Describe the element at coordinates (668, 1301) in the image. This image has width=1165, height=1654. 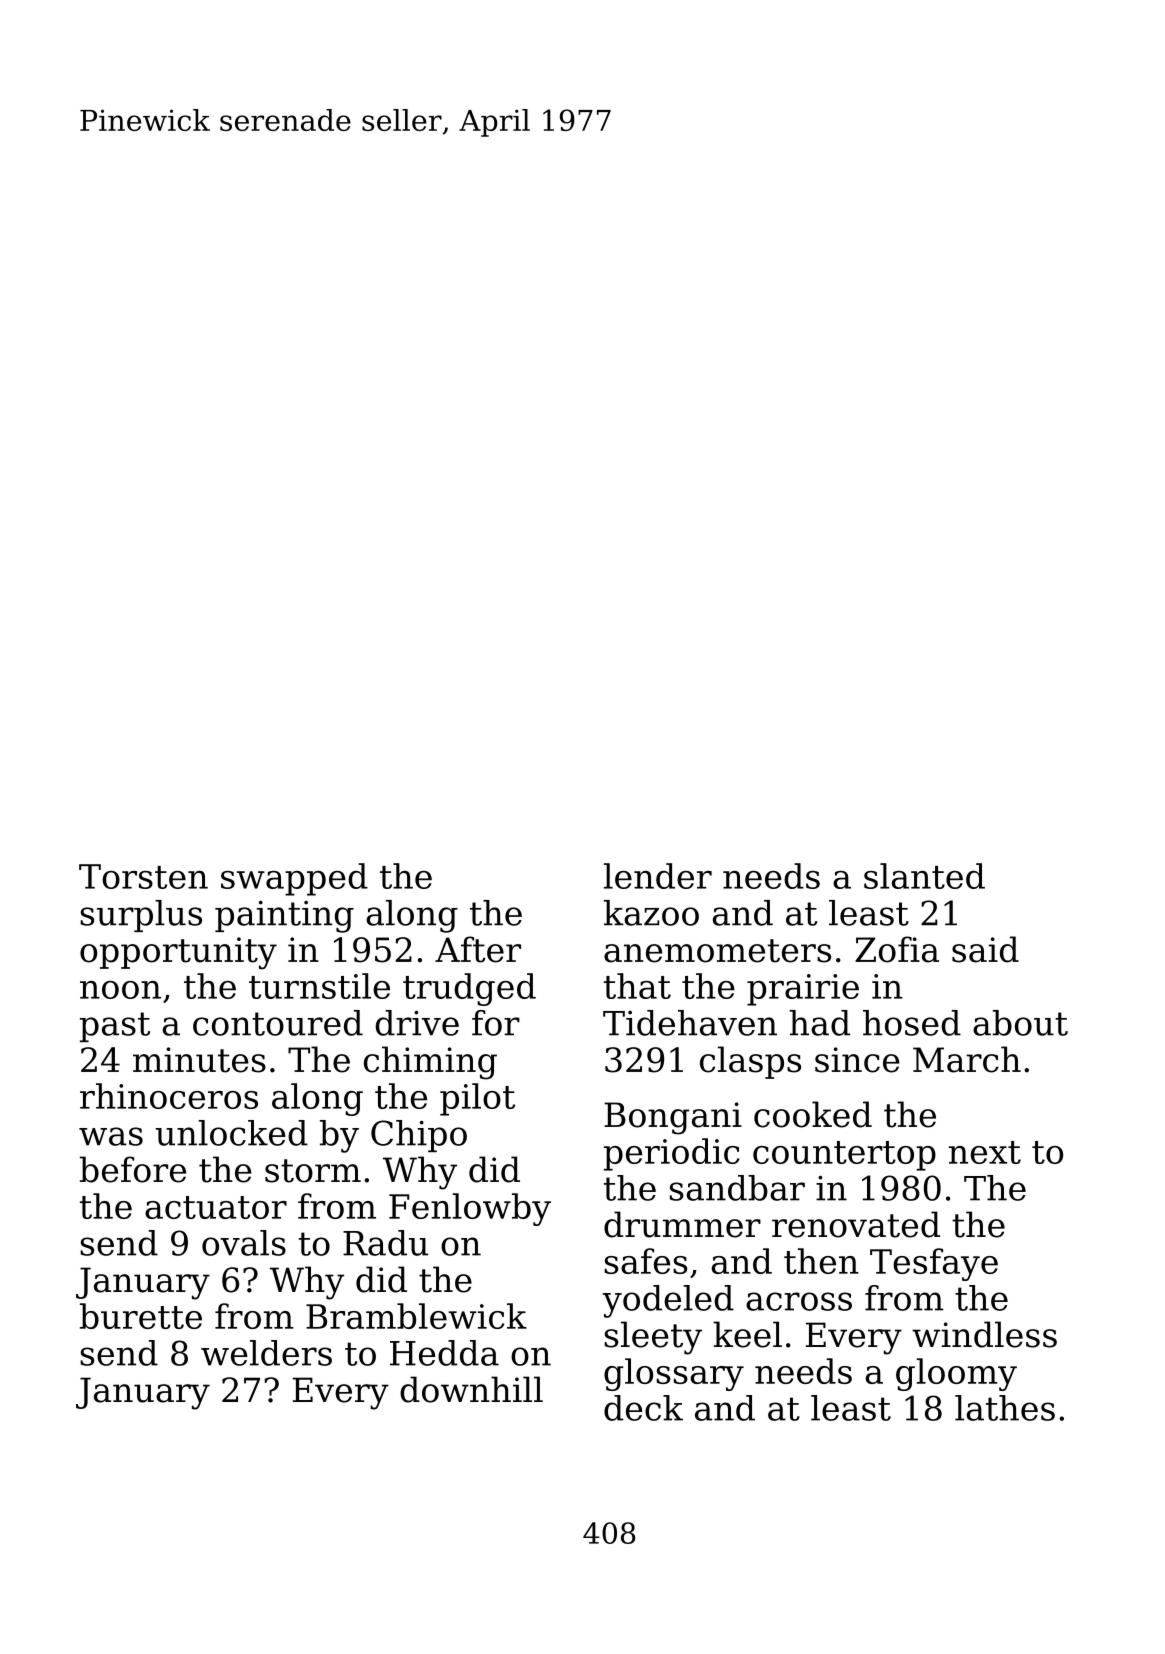
I see `yodeled` at that location.
